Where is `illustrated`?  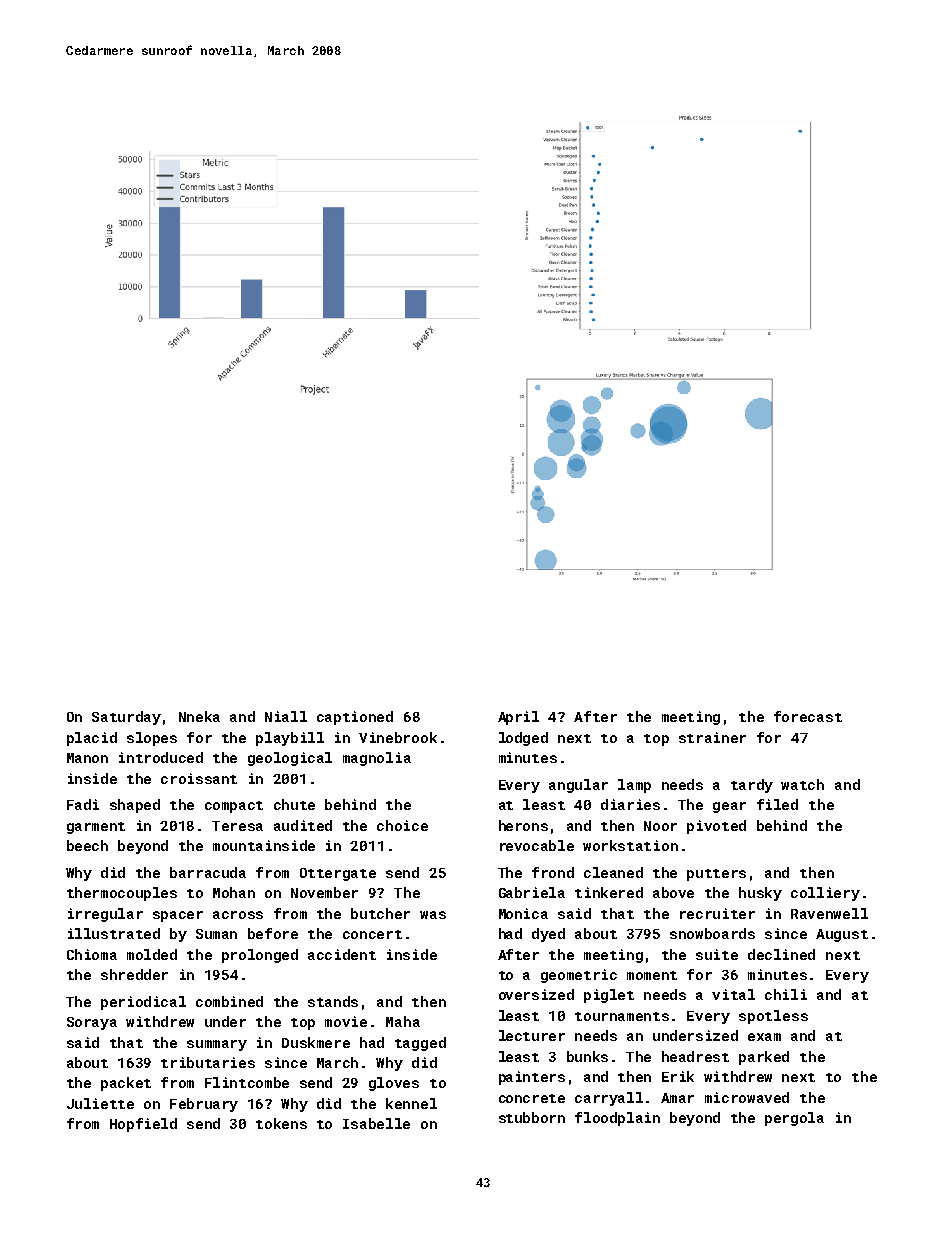
illustrated is located at coordinates (114, 933).
